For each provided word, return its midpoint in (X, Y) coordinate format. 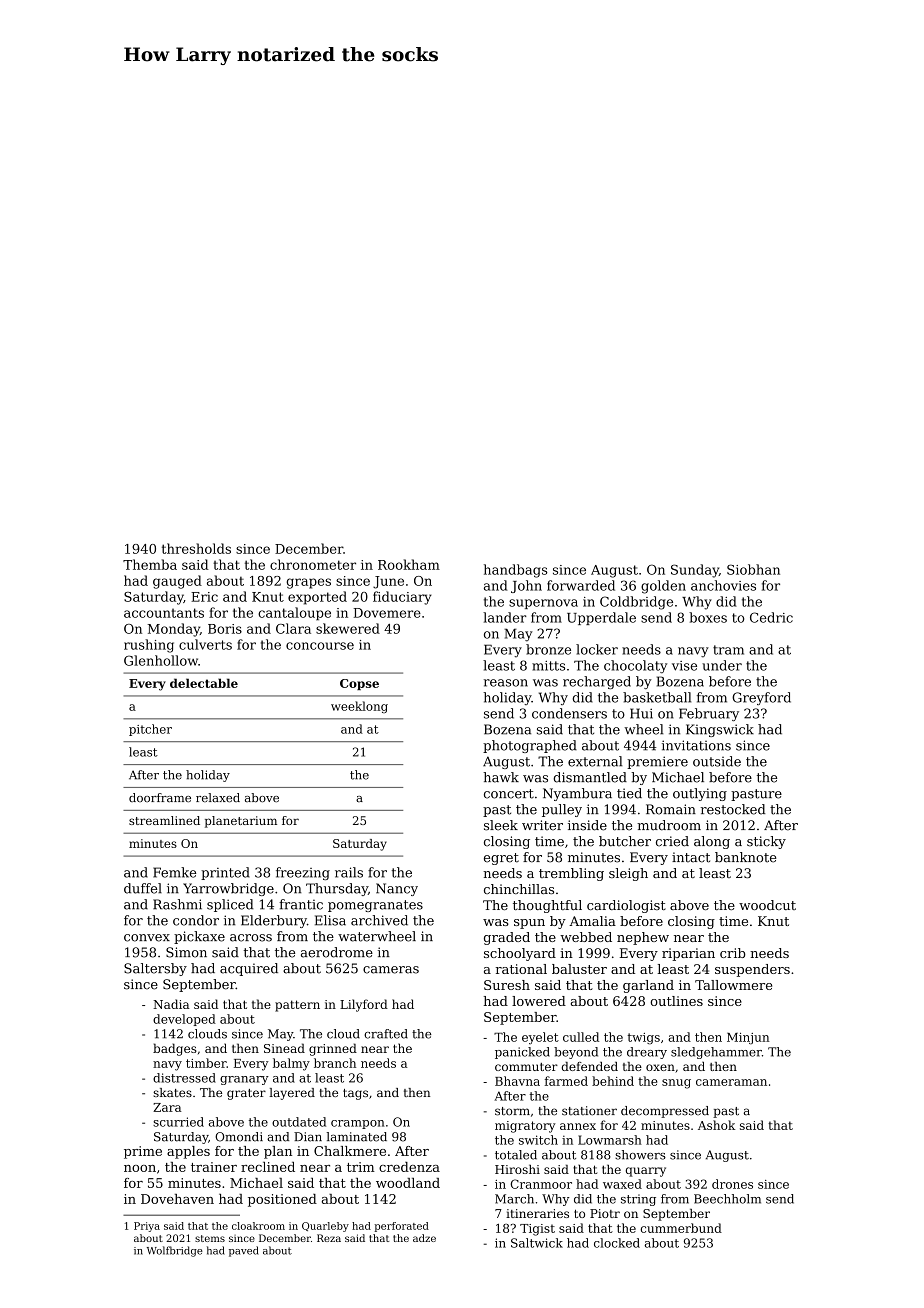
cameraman (731, 1082)
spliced (230, 905)
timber (206, 1063)
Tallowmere (733, 985)
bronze (548, 649)
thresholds (196, 548)
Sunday (695, 571)
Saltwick (537, 1243)
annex (578, 1126)
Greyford (761, 698)
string (638, 1200)
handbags (516, 571)
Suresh (507, 985)
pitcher (150, 730)
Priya (147, 1227)
